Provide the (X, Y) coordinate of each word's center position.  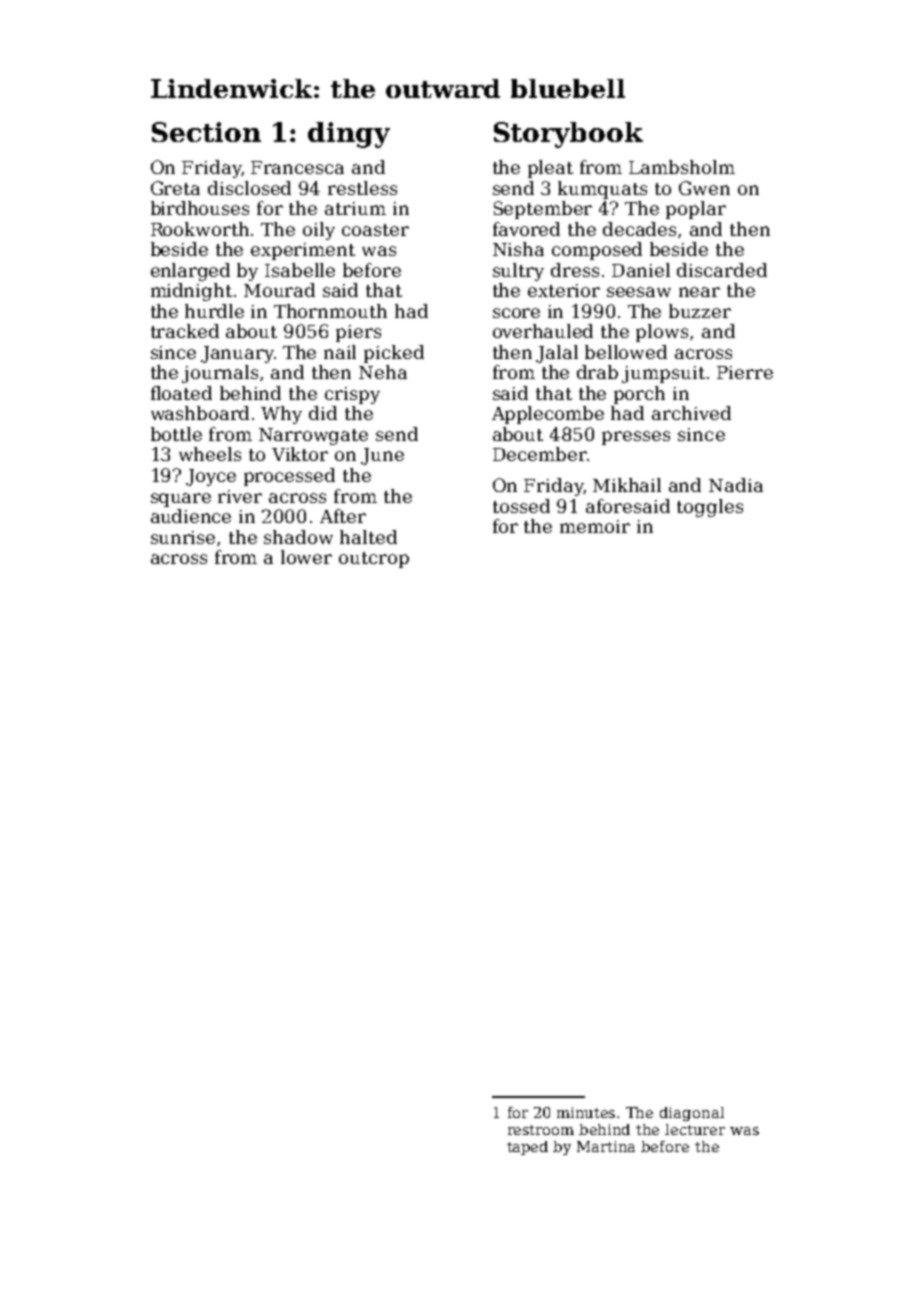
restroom (541, 1130)
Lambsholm (682, 167)
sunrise (183, 537)
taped (527, 1148)
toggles (710, 508)
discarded (722, 270)
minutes (586, 1112)
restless (362, 188)
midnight (191, 292)
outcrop (374, 560)
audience (191, 516)
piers (358, 333)
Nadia (736, 485)
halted (368, 537)
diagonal (692, 1114)
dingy (349, 135)
